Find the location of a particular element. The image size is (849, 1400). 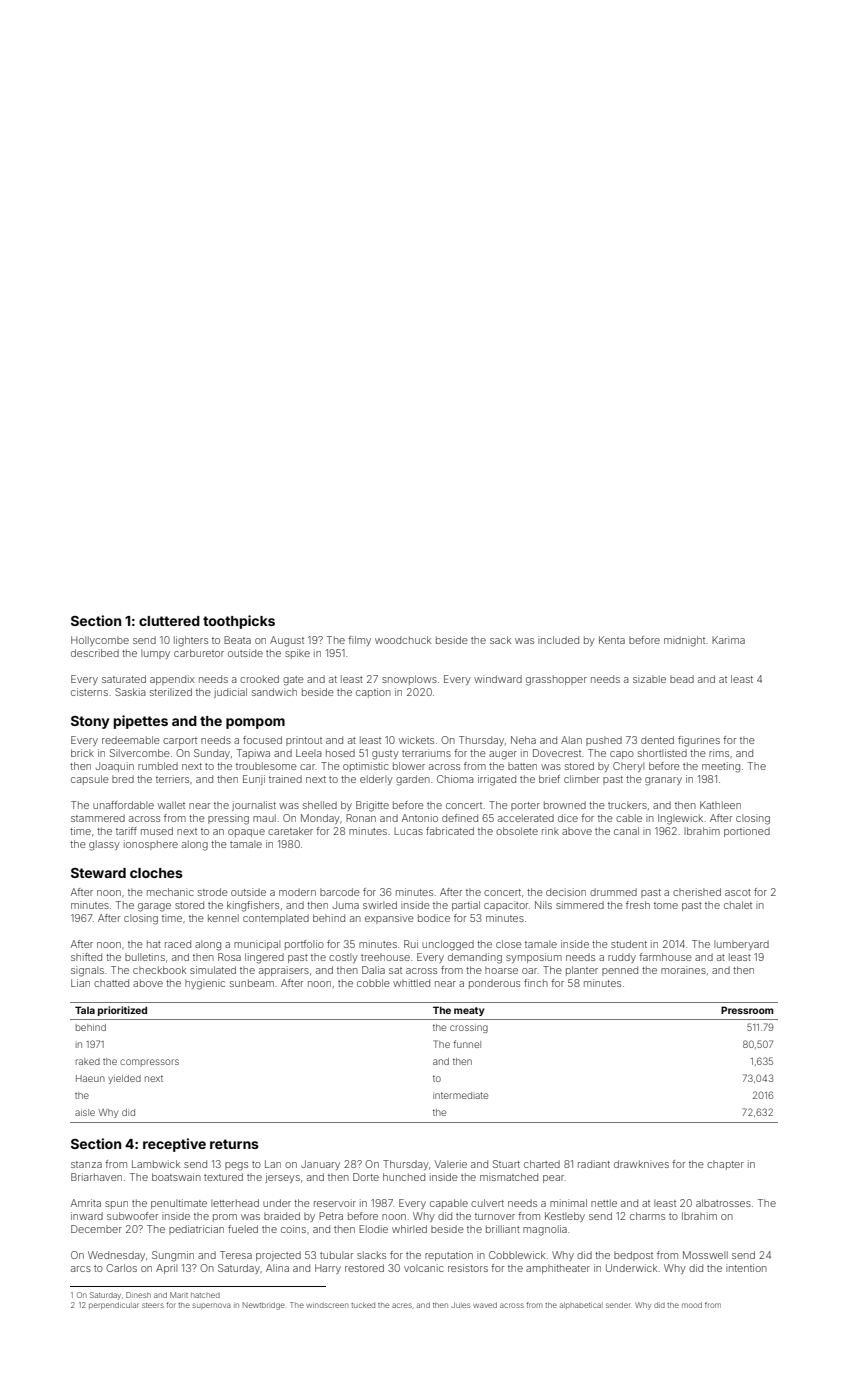

sack is located at coordinates (500, 640).
